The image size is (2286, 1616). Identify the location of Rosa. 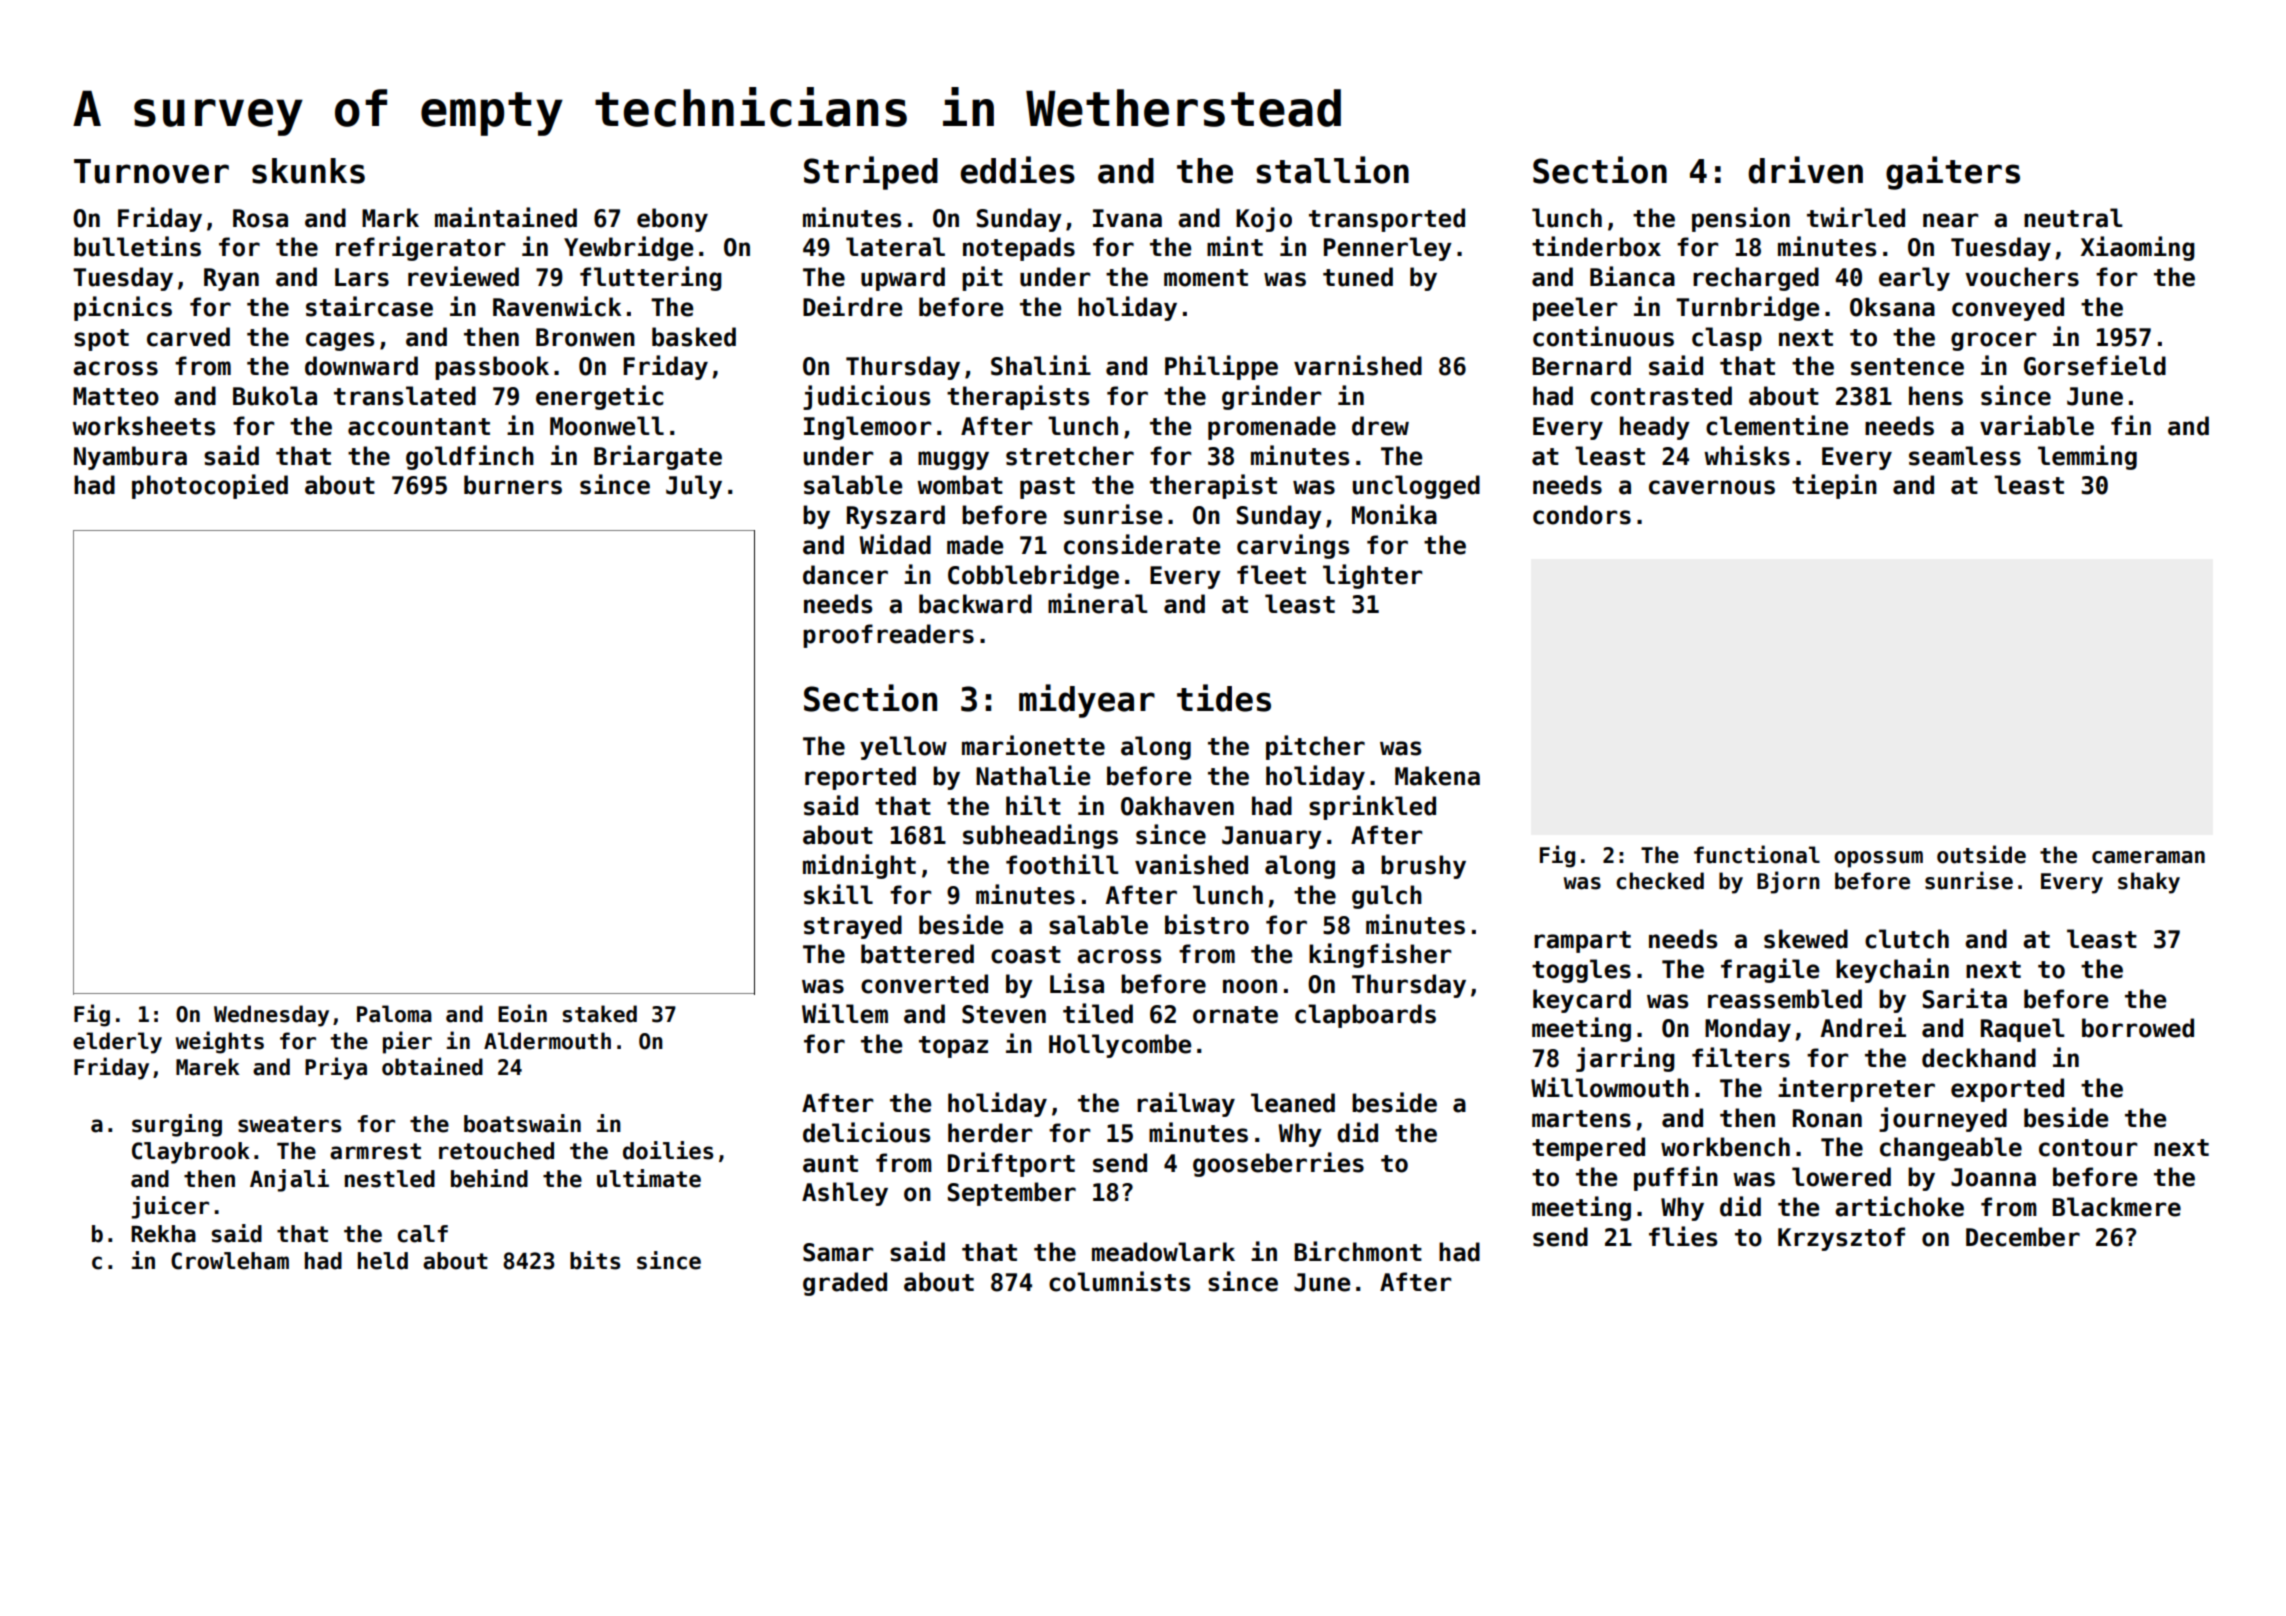
(260, 218).
